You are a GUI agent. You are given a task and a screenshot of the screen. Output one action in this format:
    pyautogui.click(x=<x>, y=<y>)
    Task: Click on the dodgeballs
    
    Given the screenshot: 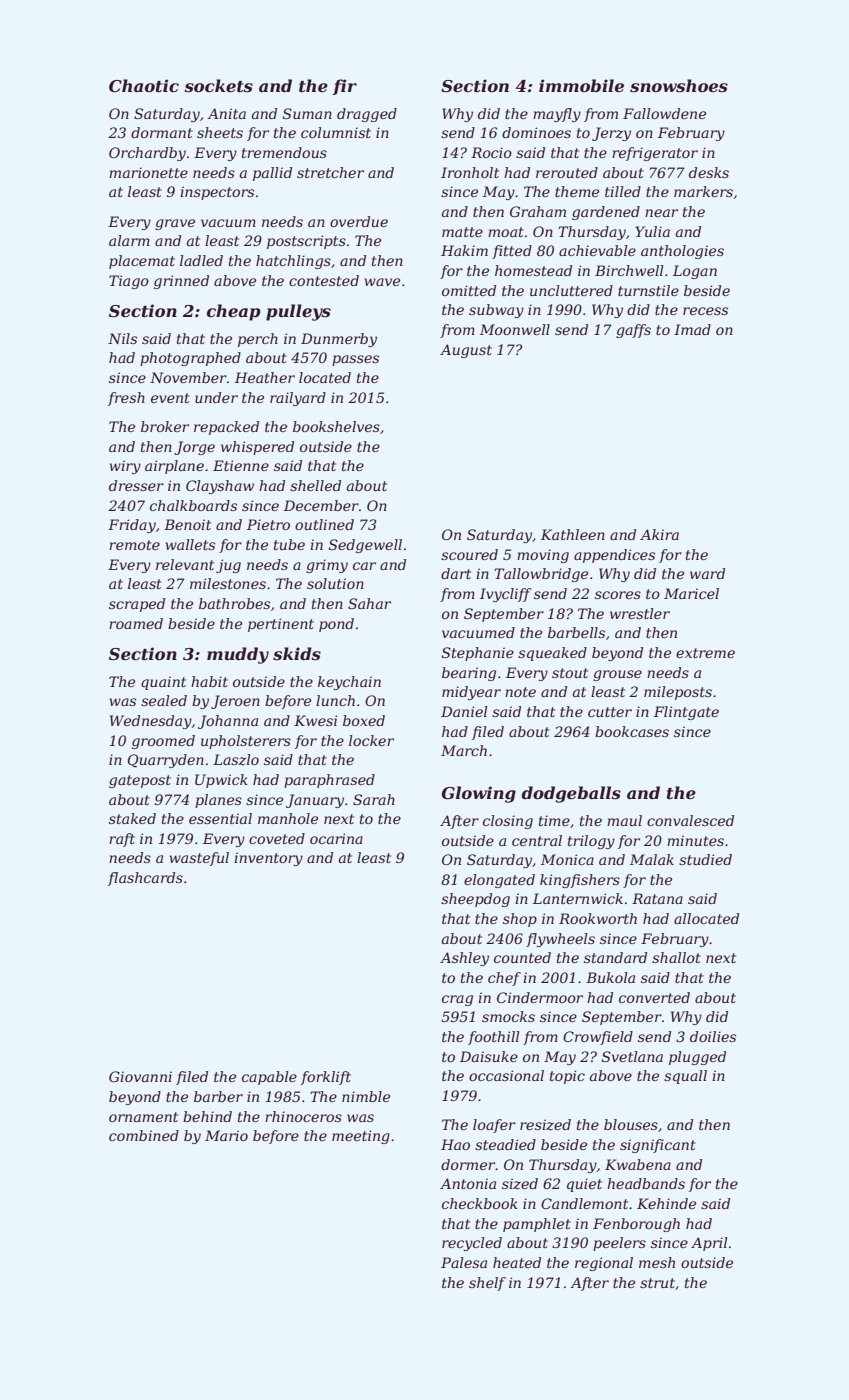 What is the action you would take?
    pyautogui.click(x=571, y=794)
